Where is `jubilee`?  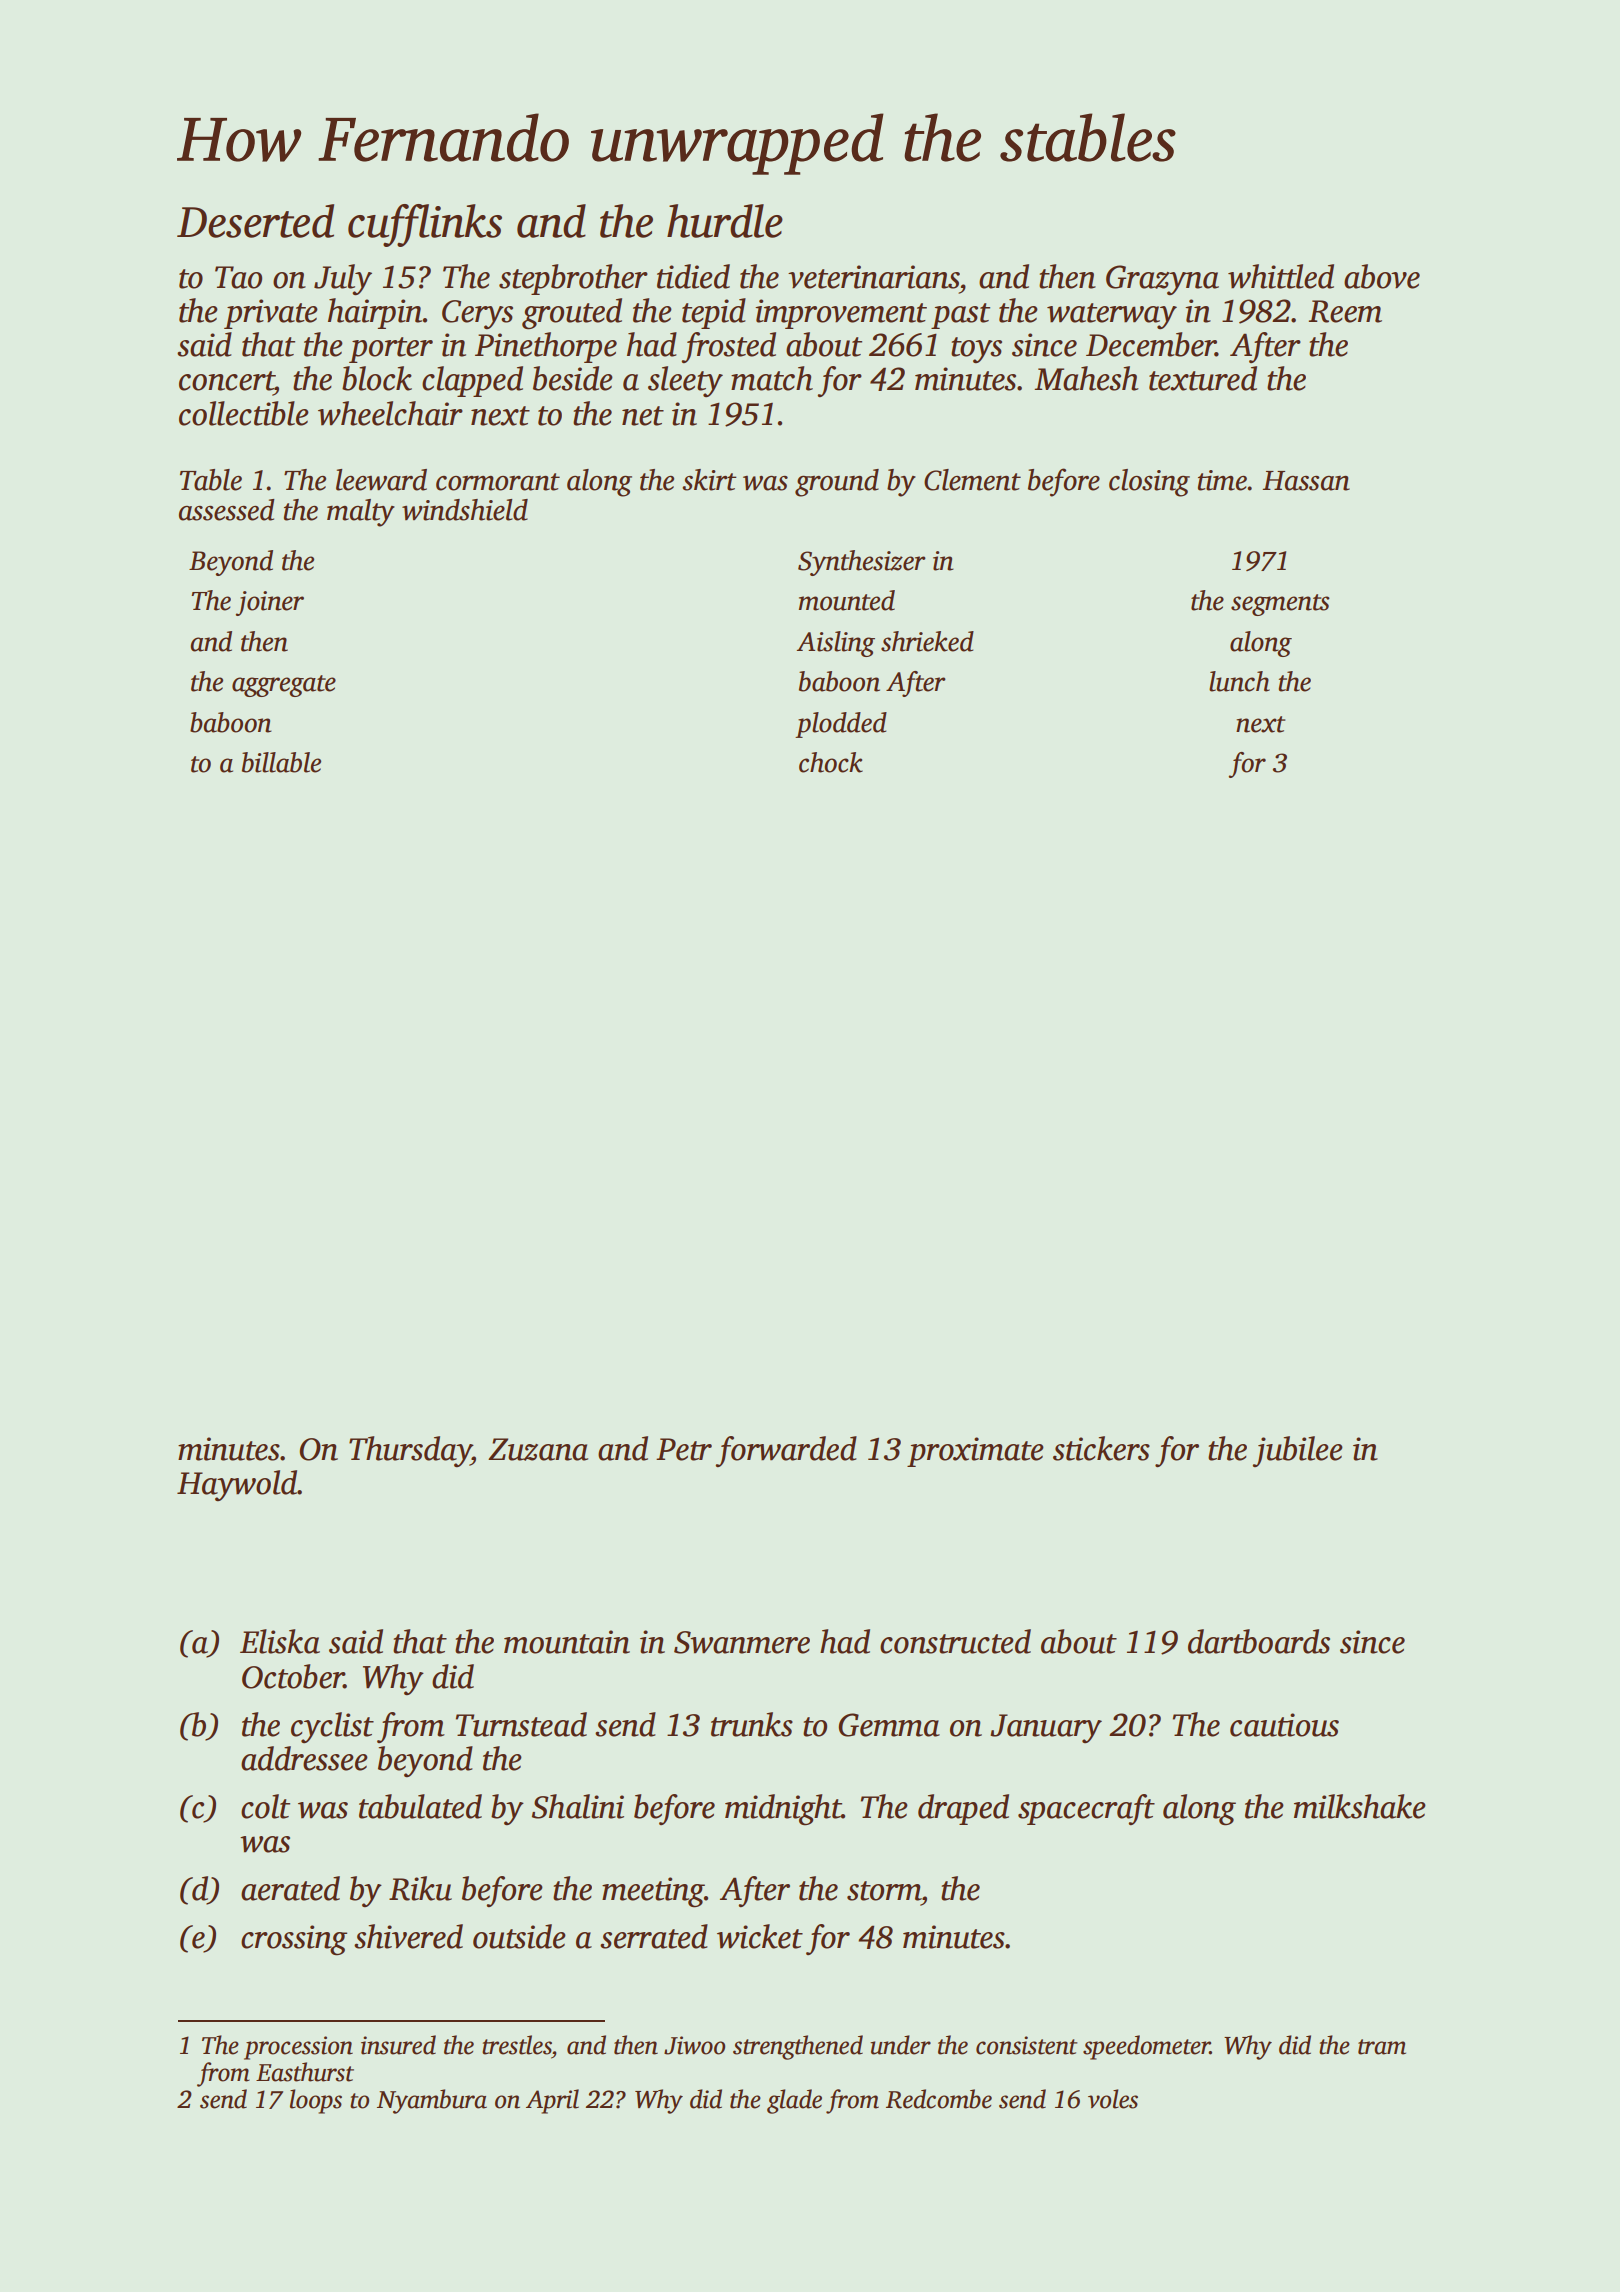
jubilee is located at coordinates (1298, 1451).
